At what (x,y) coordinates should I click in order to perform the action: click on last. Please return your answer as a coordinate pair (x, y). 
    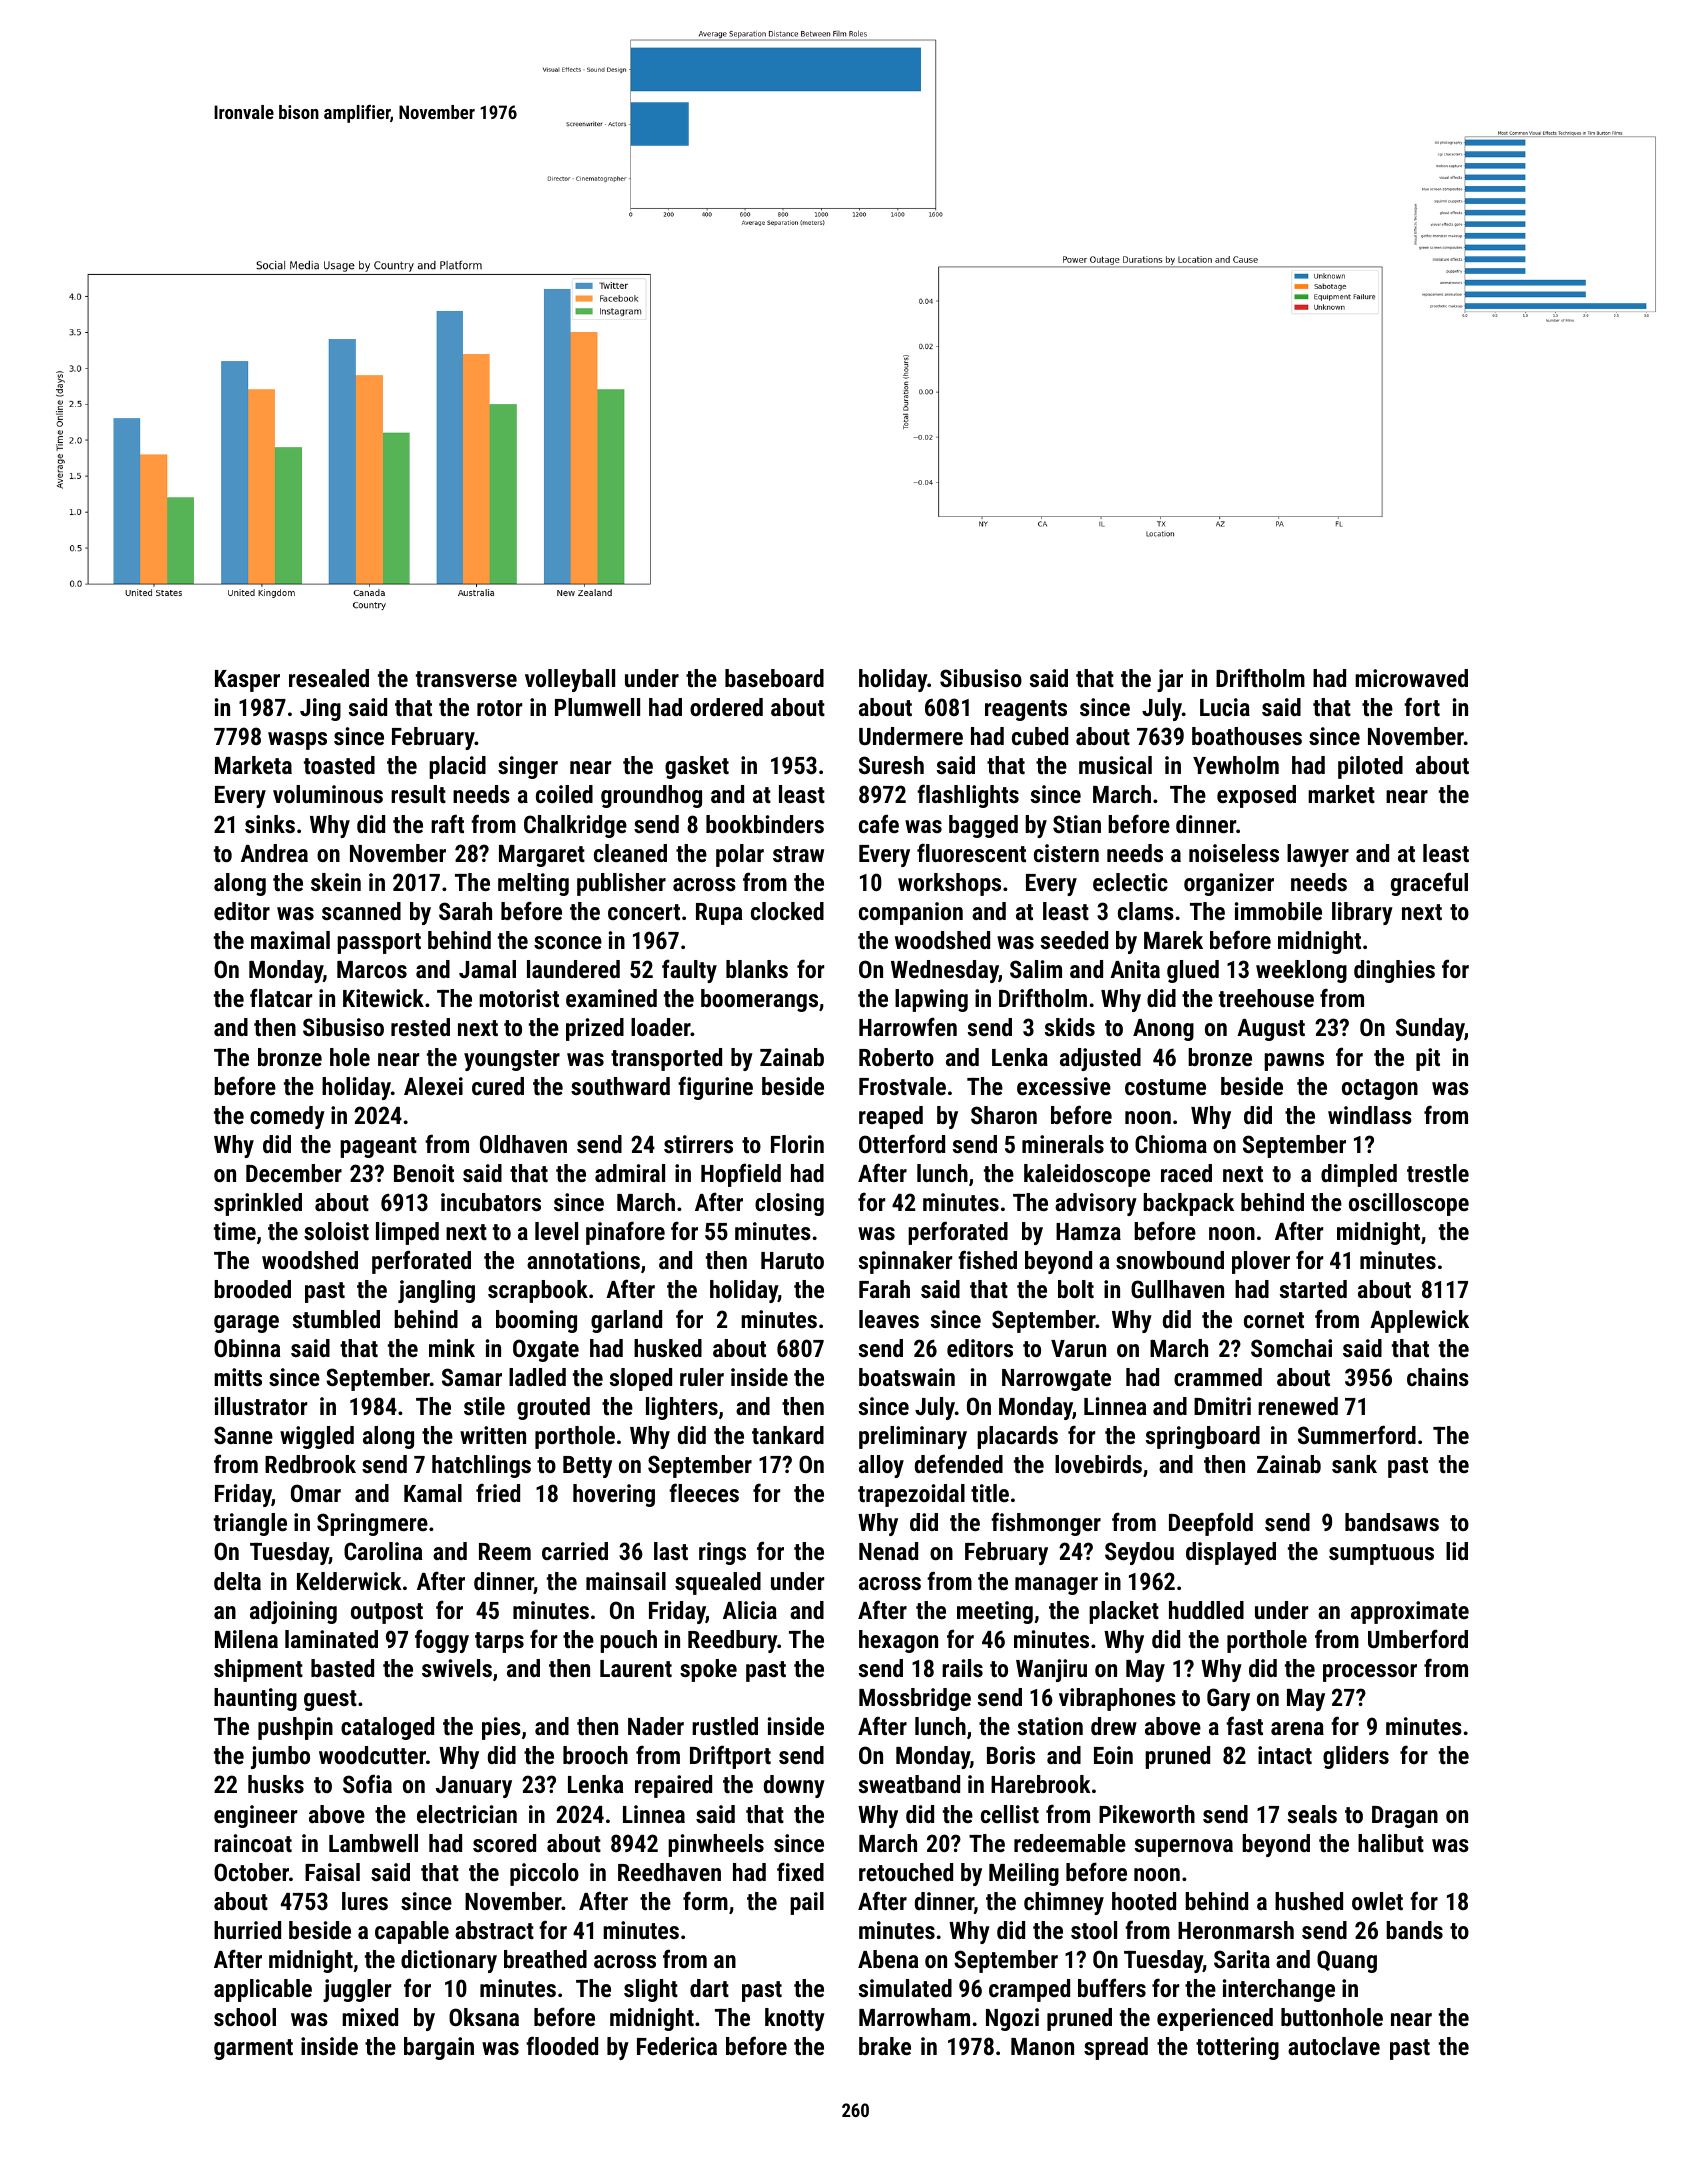
    Looking at the image, I should click on (671, 1551).
